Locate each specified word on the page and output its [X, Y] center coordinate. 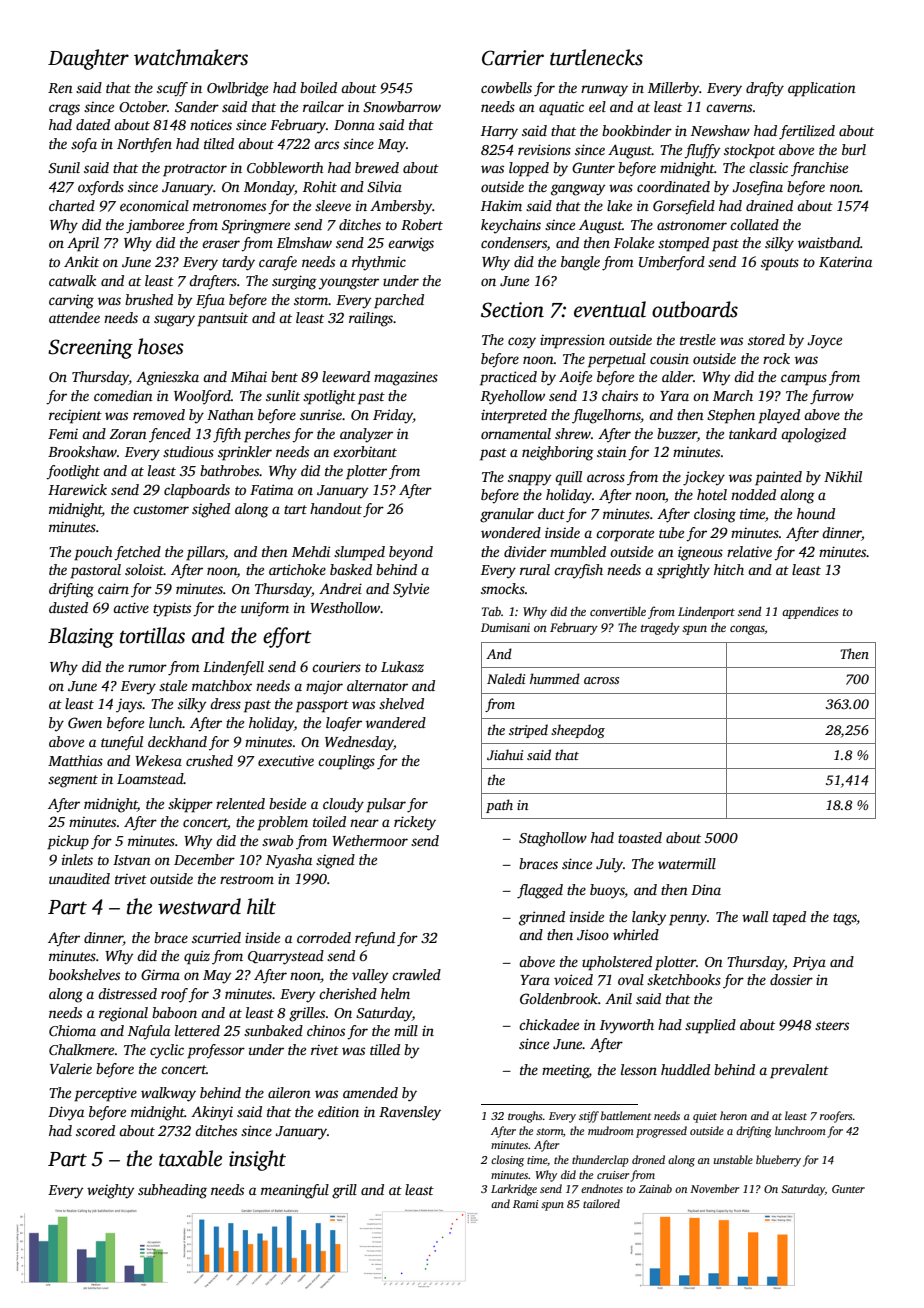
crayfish [578, 571]
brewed [377, 167]
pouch [93, 553]
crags [64, 110]
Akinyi [212, 1113]
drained [769, 205]
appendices [810, 612]
